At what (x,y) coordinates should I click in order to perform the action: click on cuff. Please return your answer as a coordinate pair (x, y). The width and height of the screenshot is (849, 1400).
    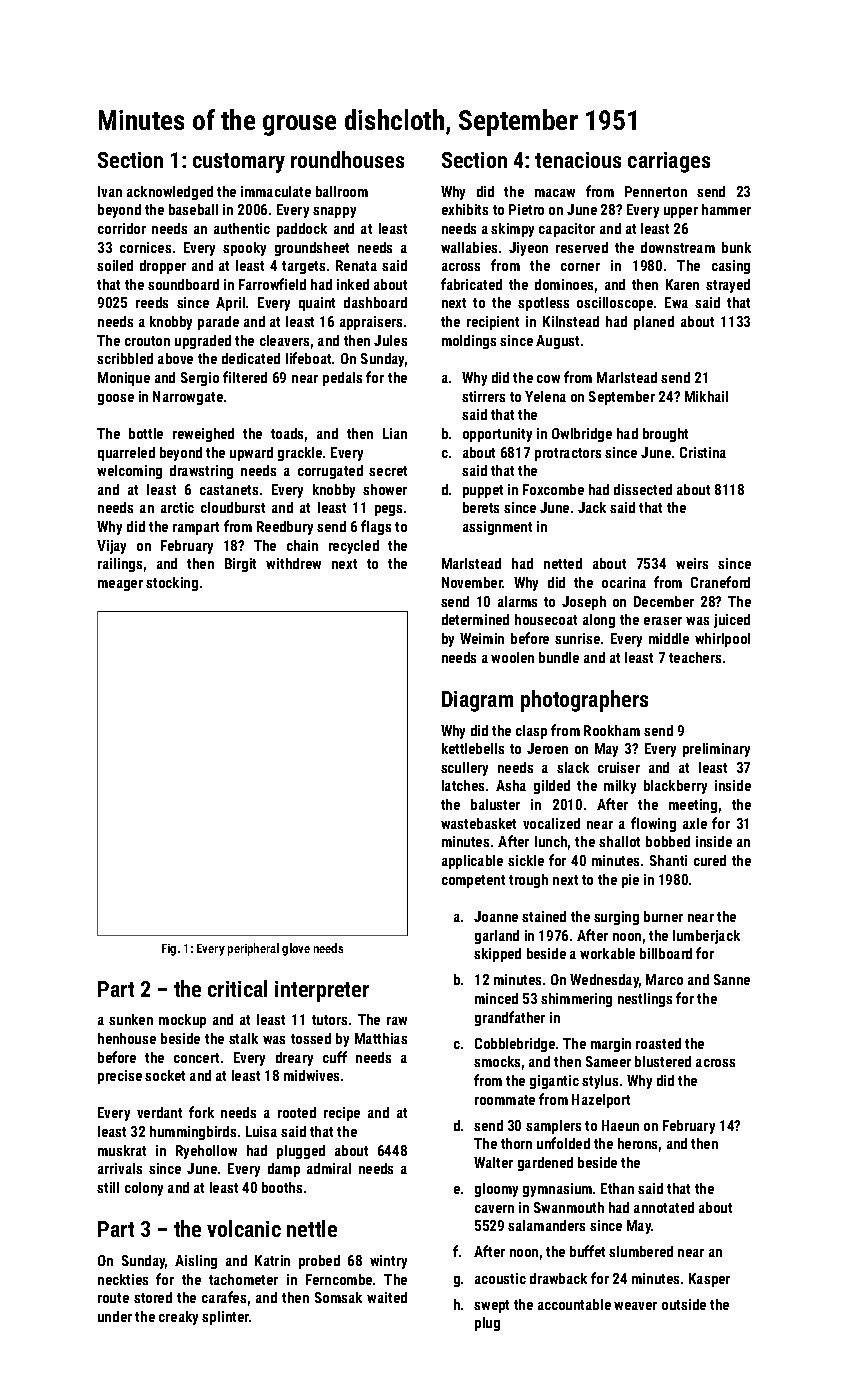
    Looking at the image, I should click on (335, 1057).
